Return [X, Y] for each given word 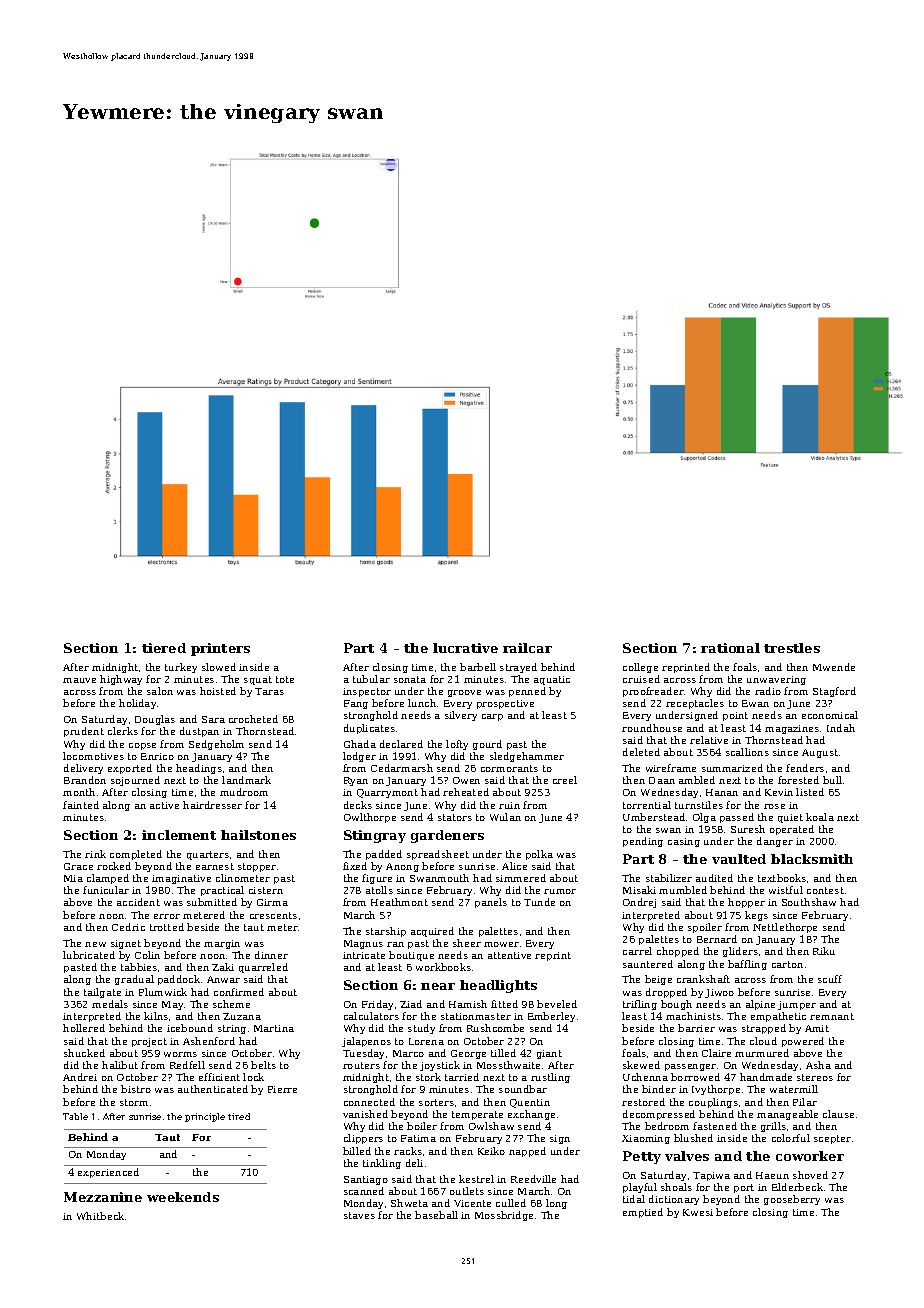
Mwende [834, 667]
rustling [550, 1078]
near [438, 986]
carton [787, 964]
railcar [527, 648]
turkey [181, 668]
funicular [106, 890]
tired [239, 1116]
